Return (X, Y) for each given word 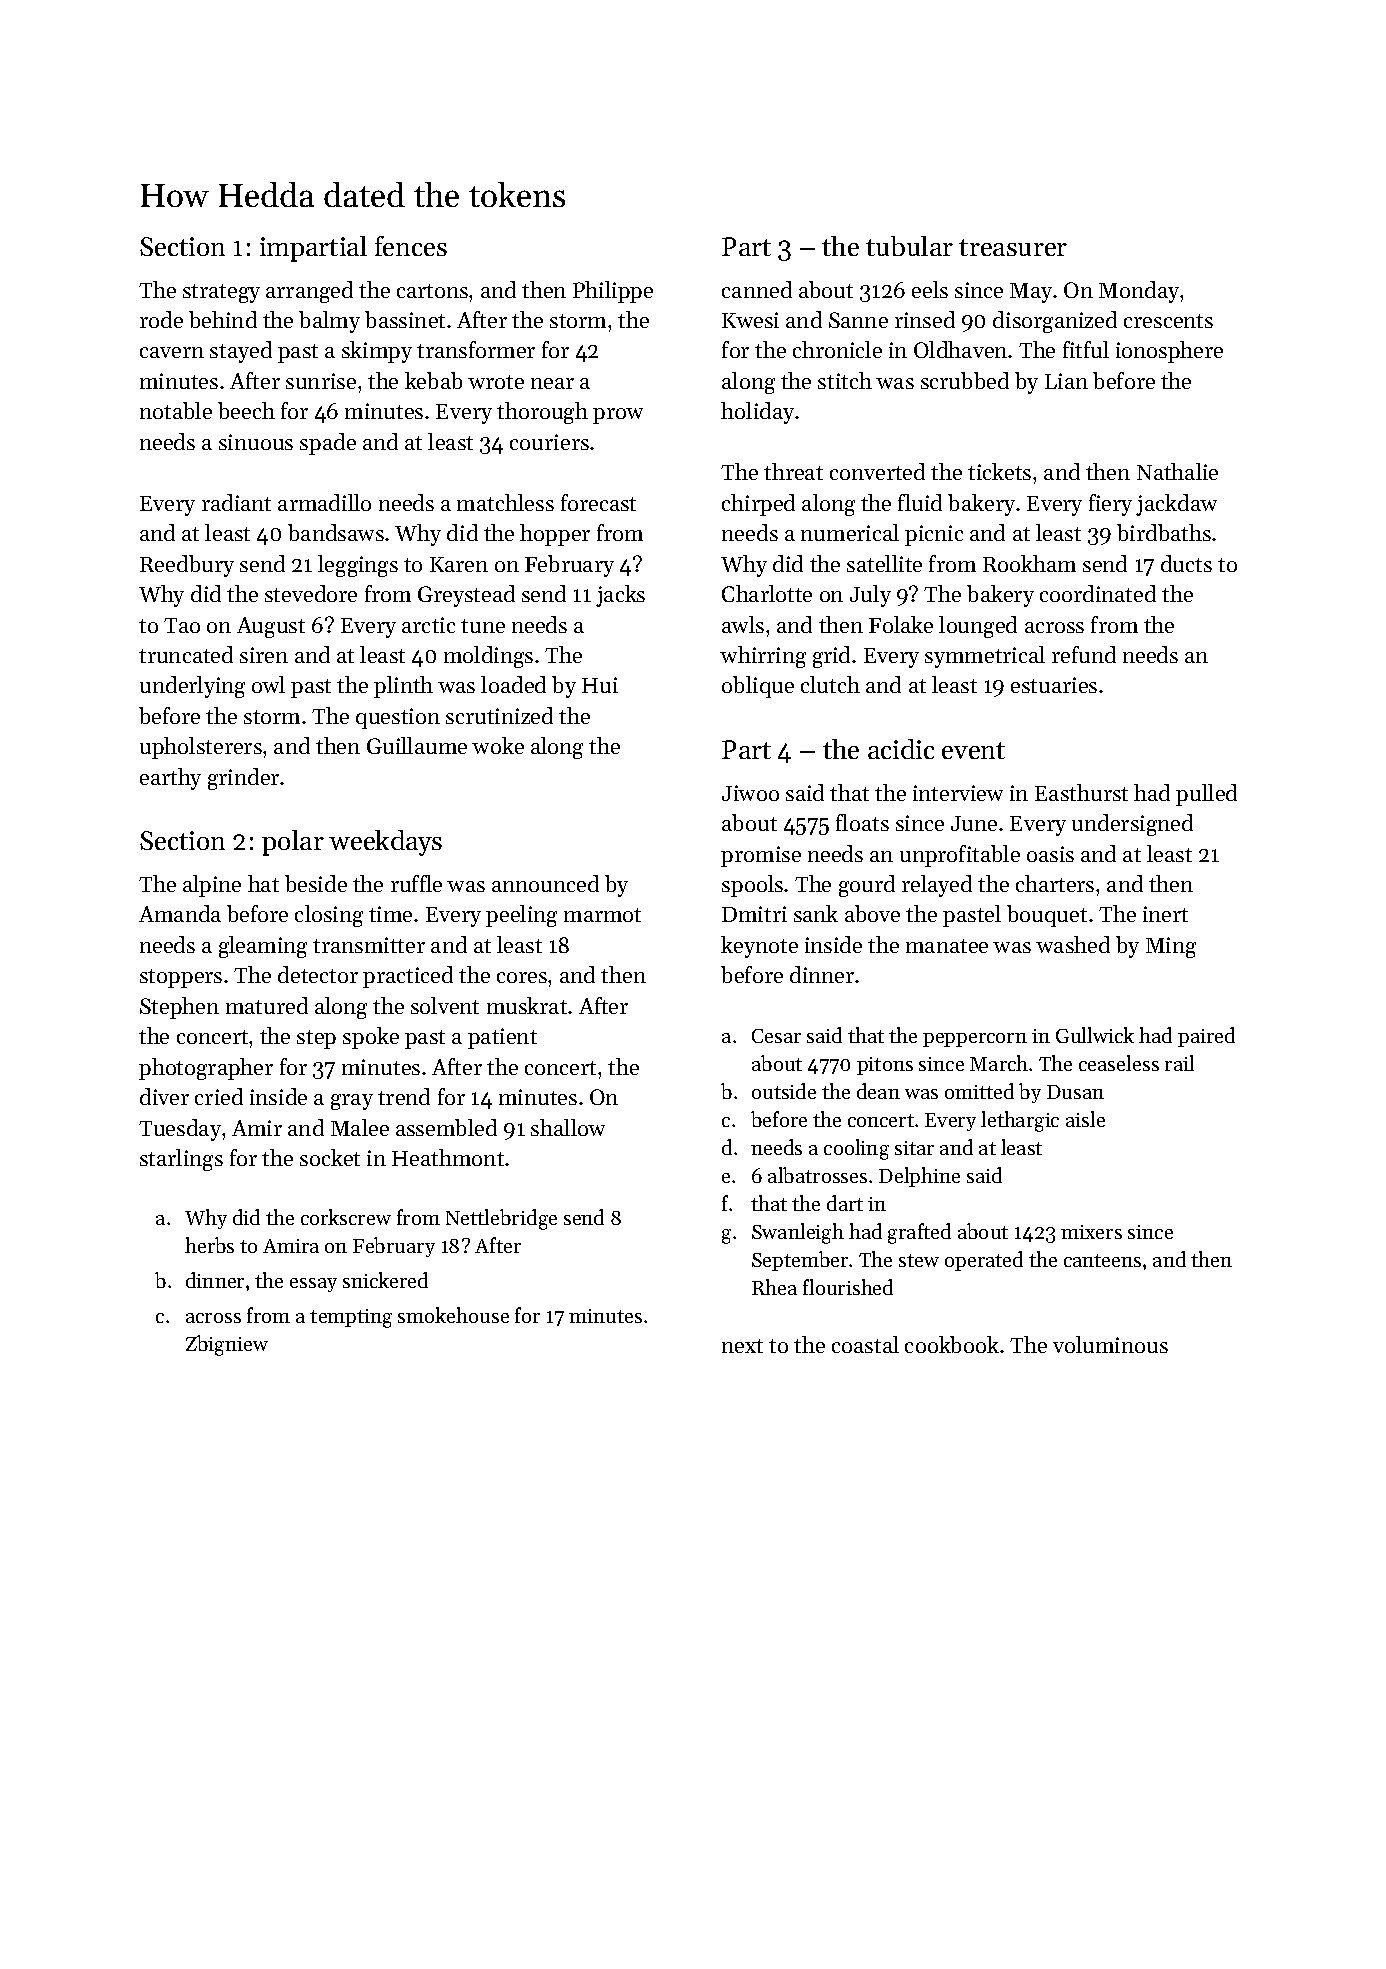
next (742, 1346)
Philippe (613, 292)
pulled (1206, 795)
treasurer (1013, 247)
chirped (758, 505)
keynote (759, 947)
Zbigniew (227, 1345)
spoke (371, 1038)
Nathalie (1177, 471)
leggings (358, 566)
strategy (221, 293)
